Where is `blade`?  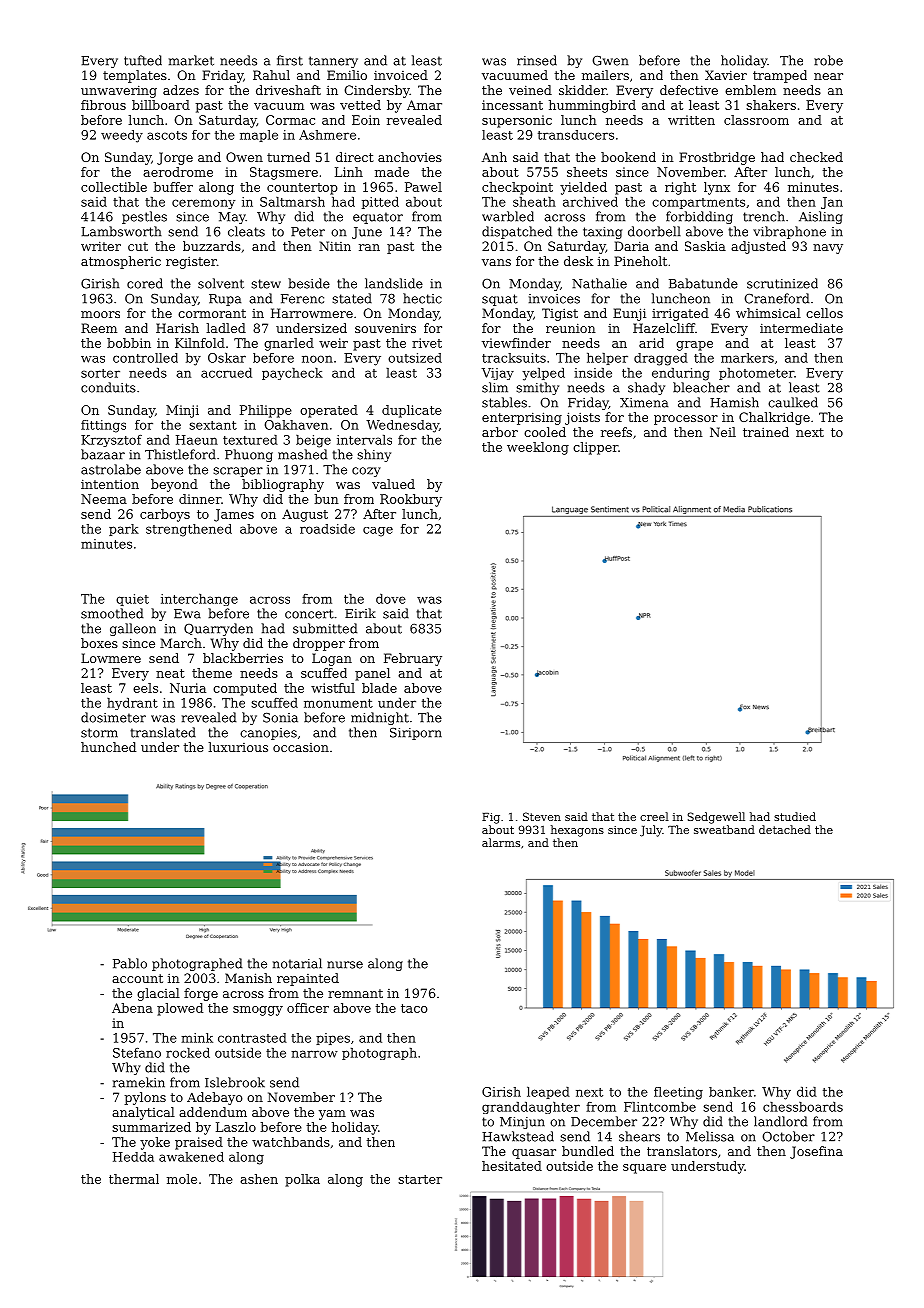 blade is located at coordinates (379, 688).
